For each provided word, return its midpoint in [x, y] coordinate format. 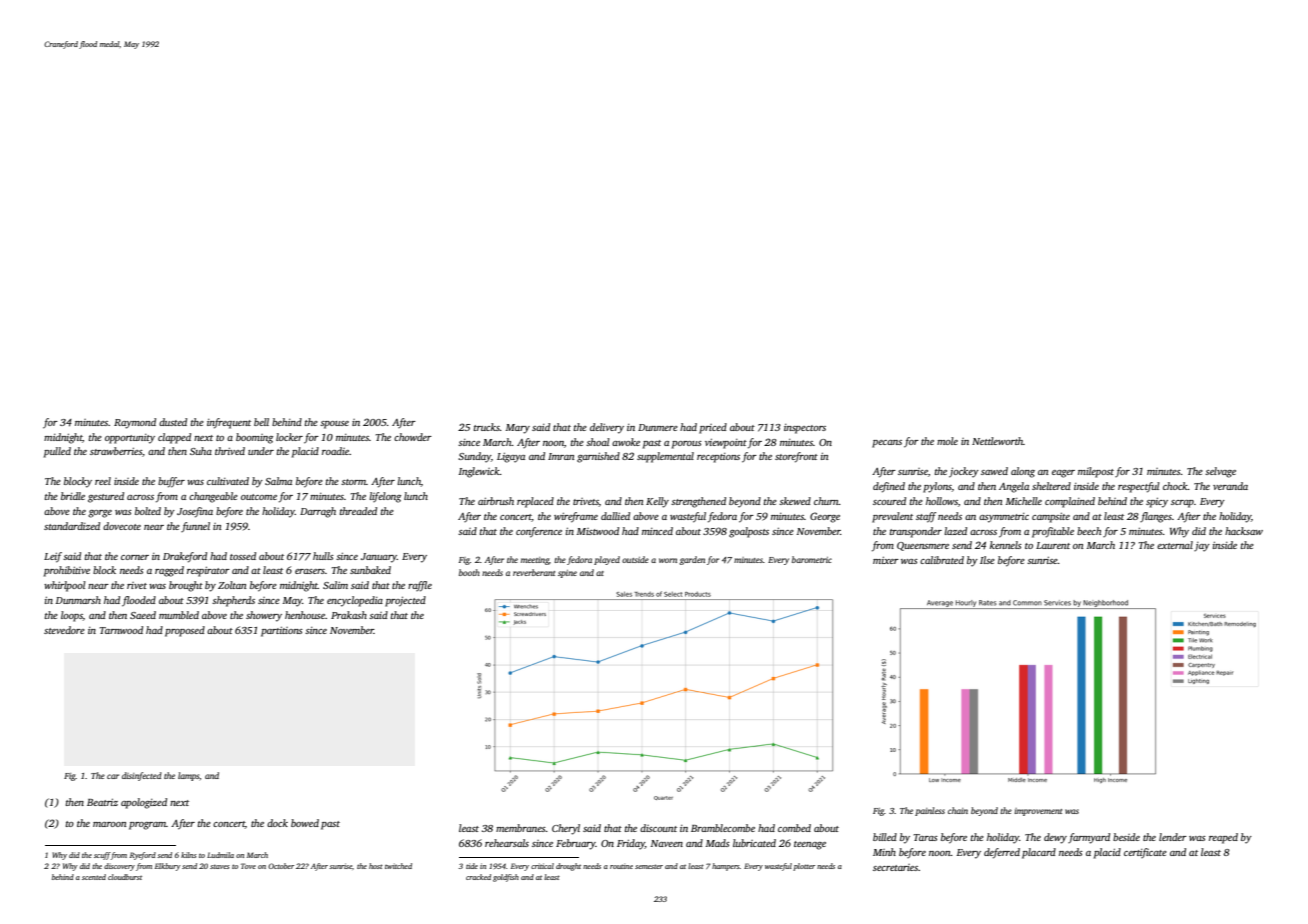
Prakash [349, 615]
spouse [334, 425]
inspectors [805, 429]
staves [220, 866]
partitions [282, 631]
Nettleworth [997, 441]
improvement [1038, 812]
